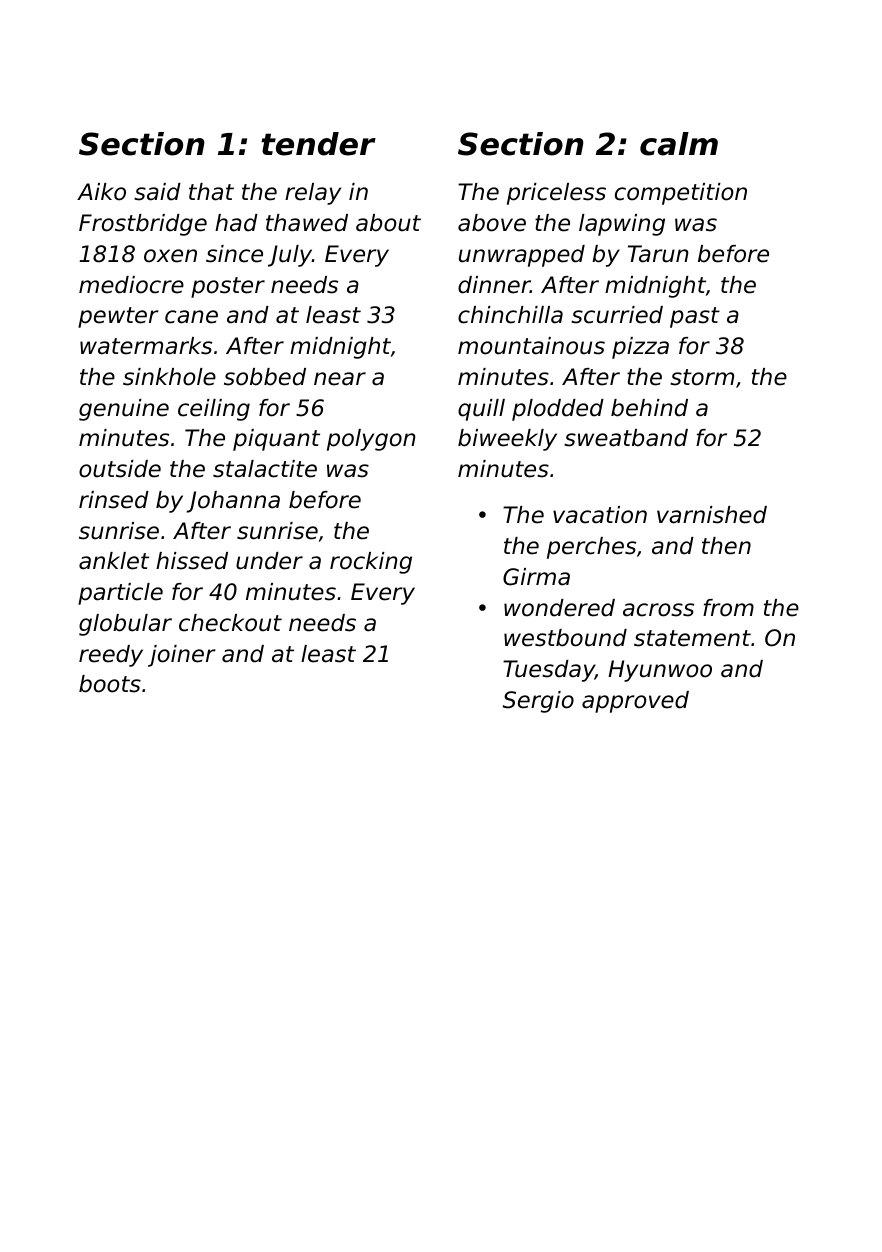 This screenshot has width=882, height=1252. Describe the element at coordinates (118, 317) in the screenshot. I see `pewter` at that location.
